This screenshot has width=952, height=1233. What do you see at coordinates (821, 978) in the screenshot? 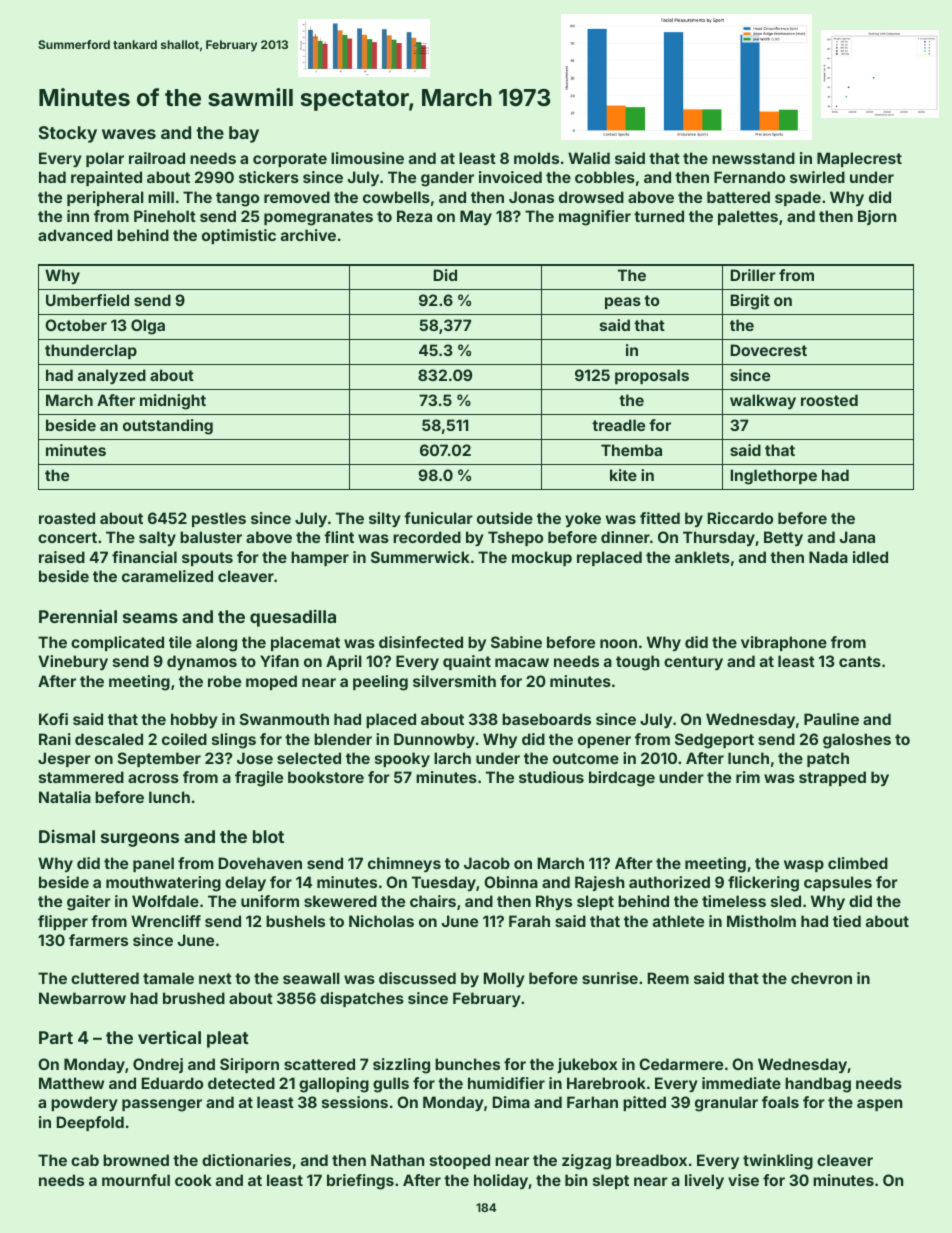
I see `chevron` at bounding box center [821, 978].
